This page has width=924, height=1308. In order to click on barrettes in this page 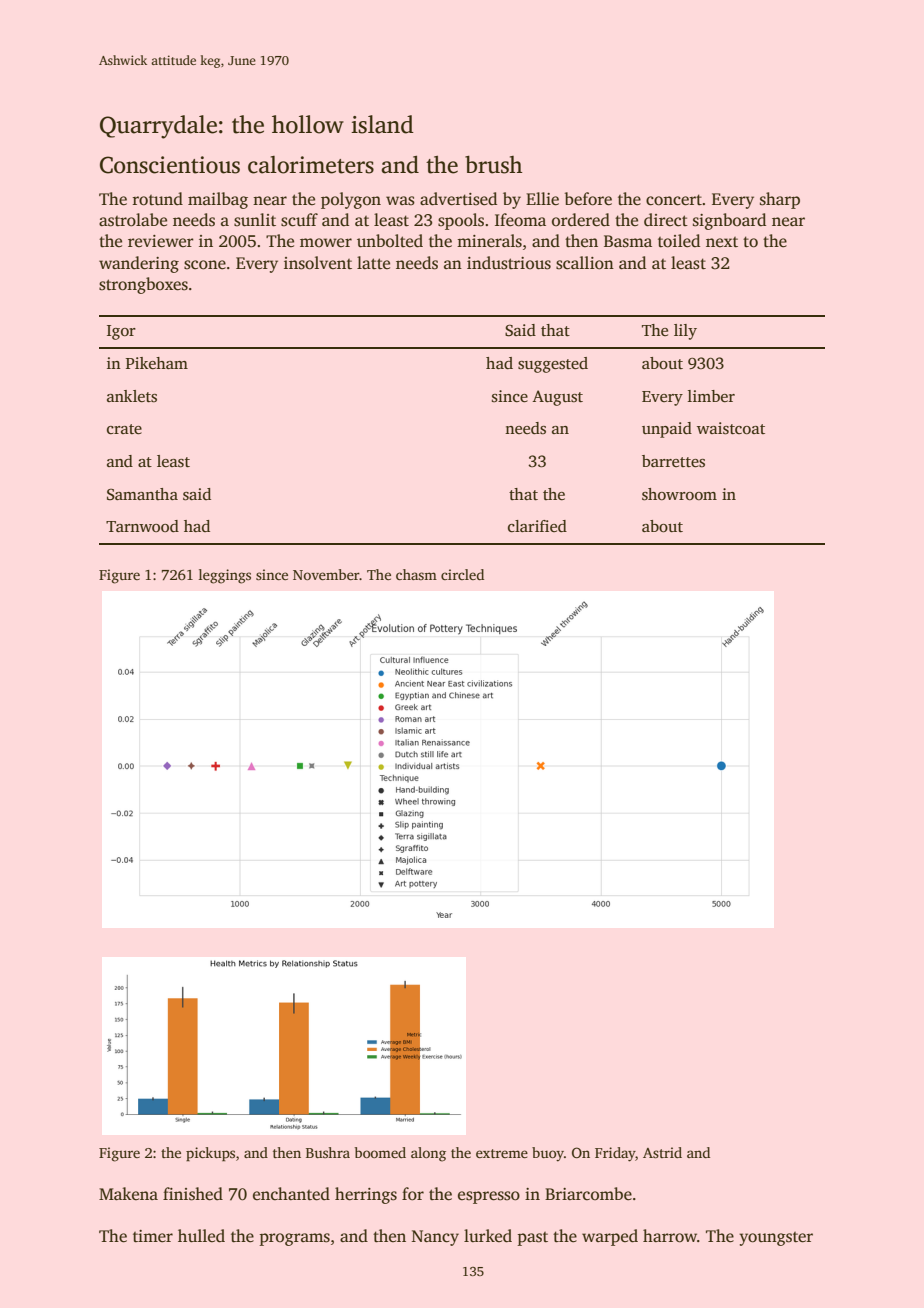, I will do `click(673, 461)`.
